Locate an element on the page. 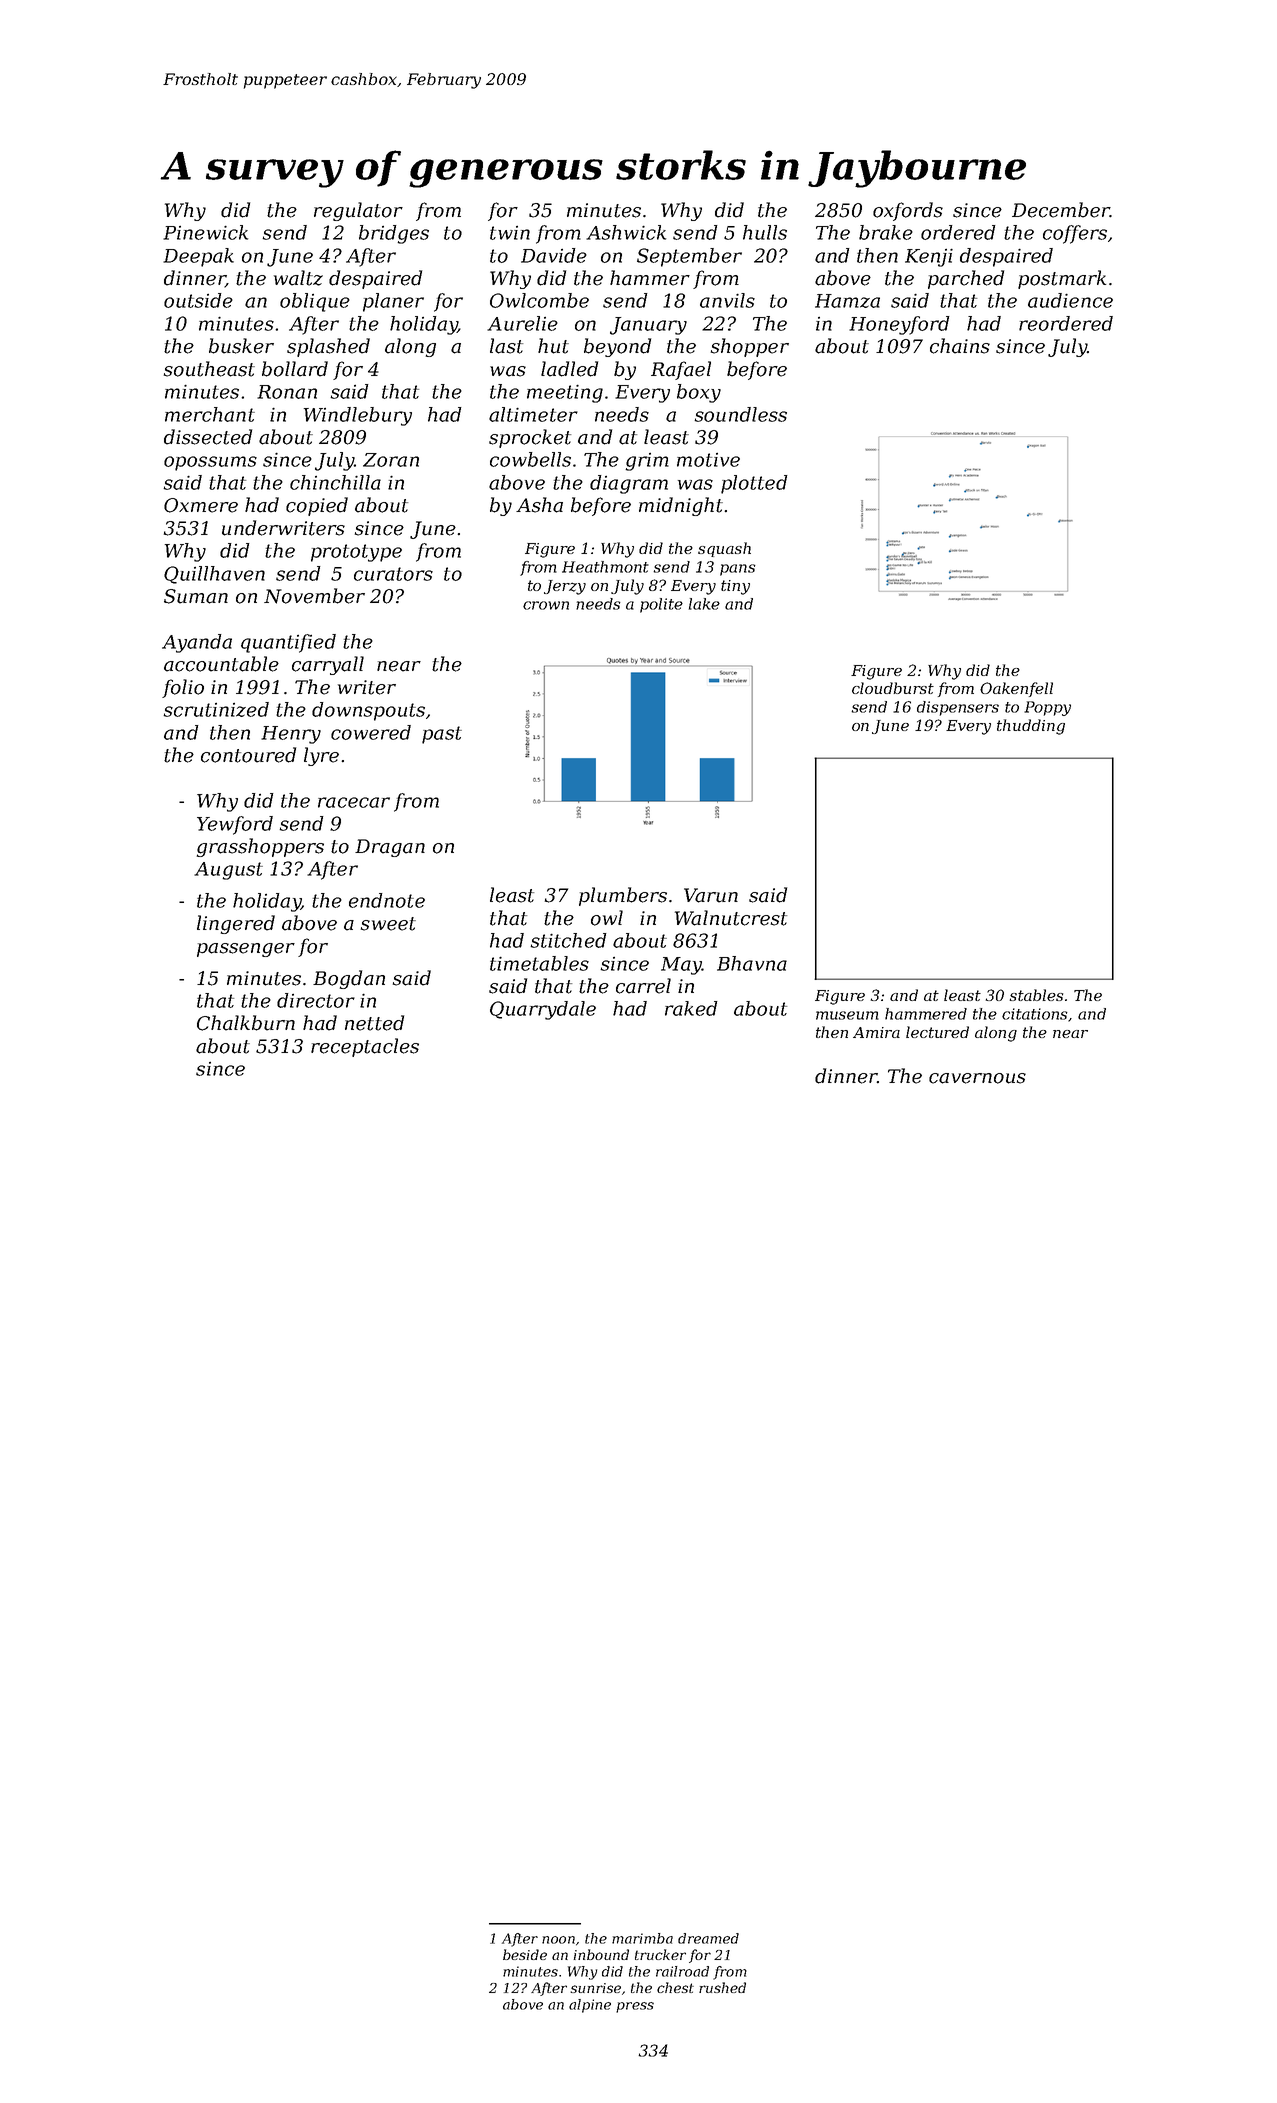 The width and height of the document is (1277, 2103). noon is located at coordinates (558, 1940).
